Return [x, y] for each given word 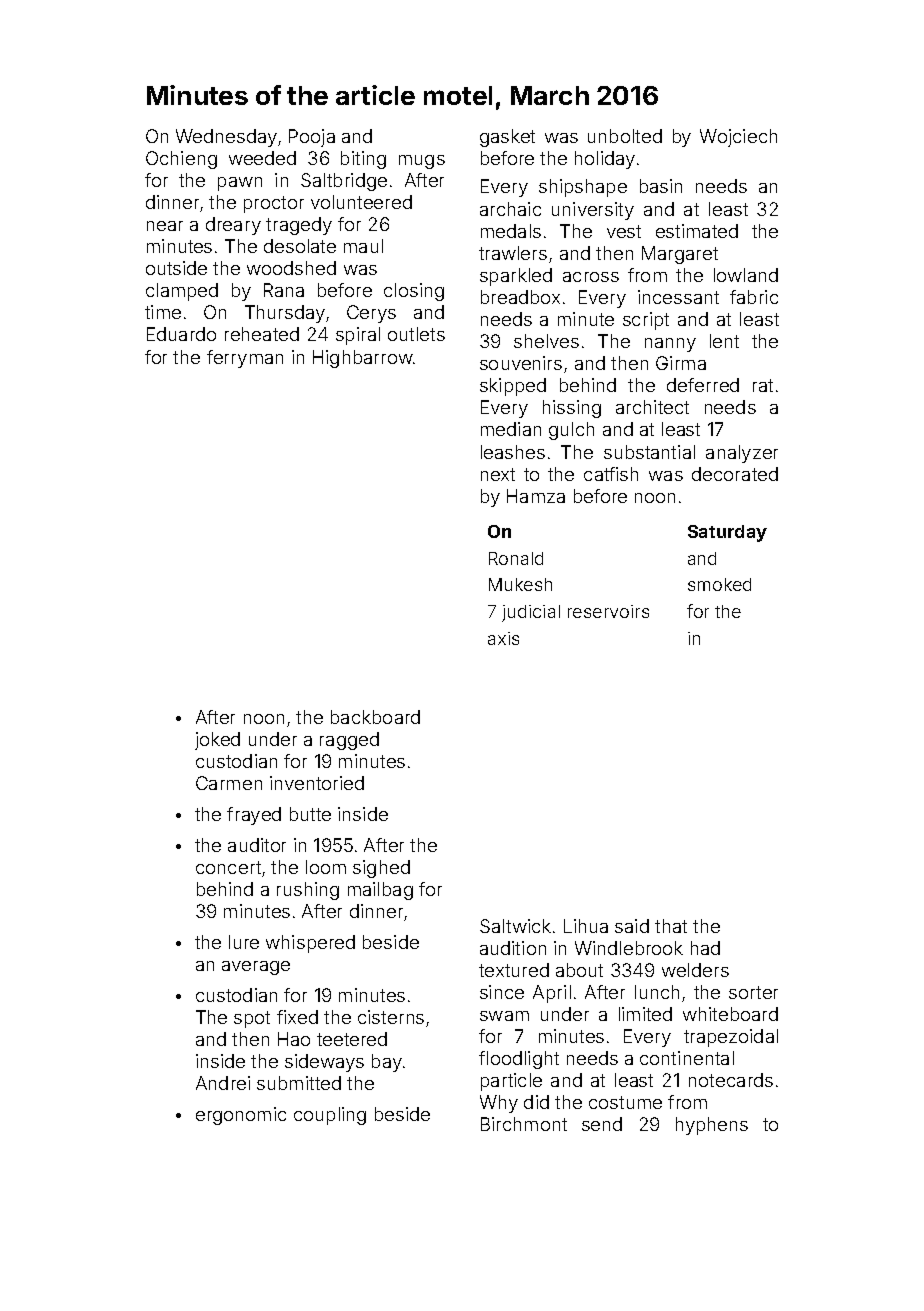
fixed [297, 1017]
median [511, 429]
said [632, 926]
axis [503, 638]
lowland [746, 275]
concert [228, 867]
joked [217, 741]
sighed [381, 869]
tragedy [299, 226]
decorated [735, 474]
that [671, 926]
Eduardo [181, 334]
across [591, 277]
